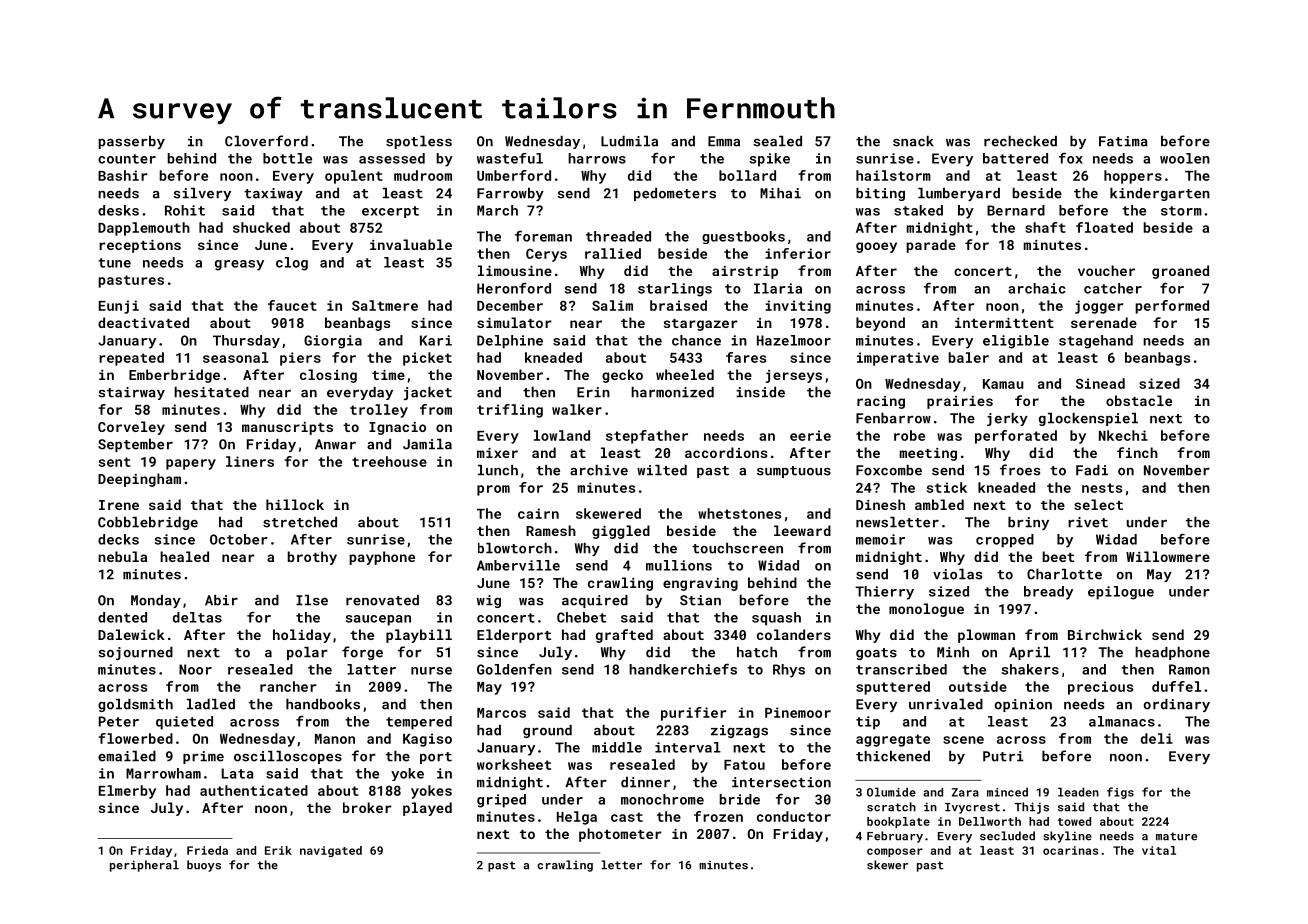 This image has width=1308, height=924. What do you see at coordinates (287, 158) in the image?
I see `bottle` at bounding box center [287, 158].
